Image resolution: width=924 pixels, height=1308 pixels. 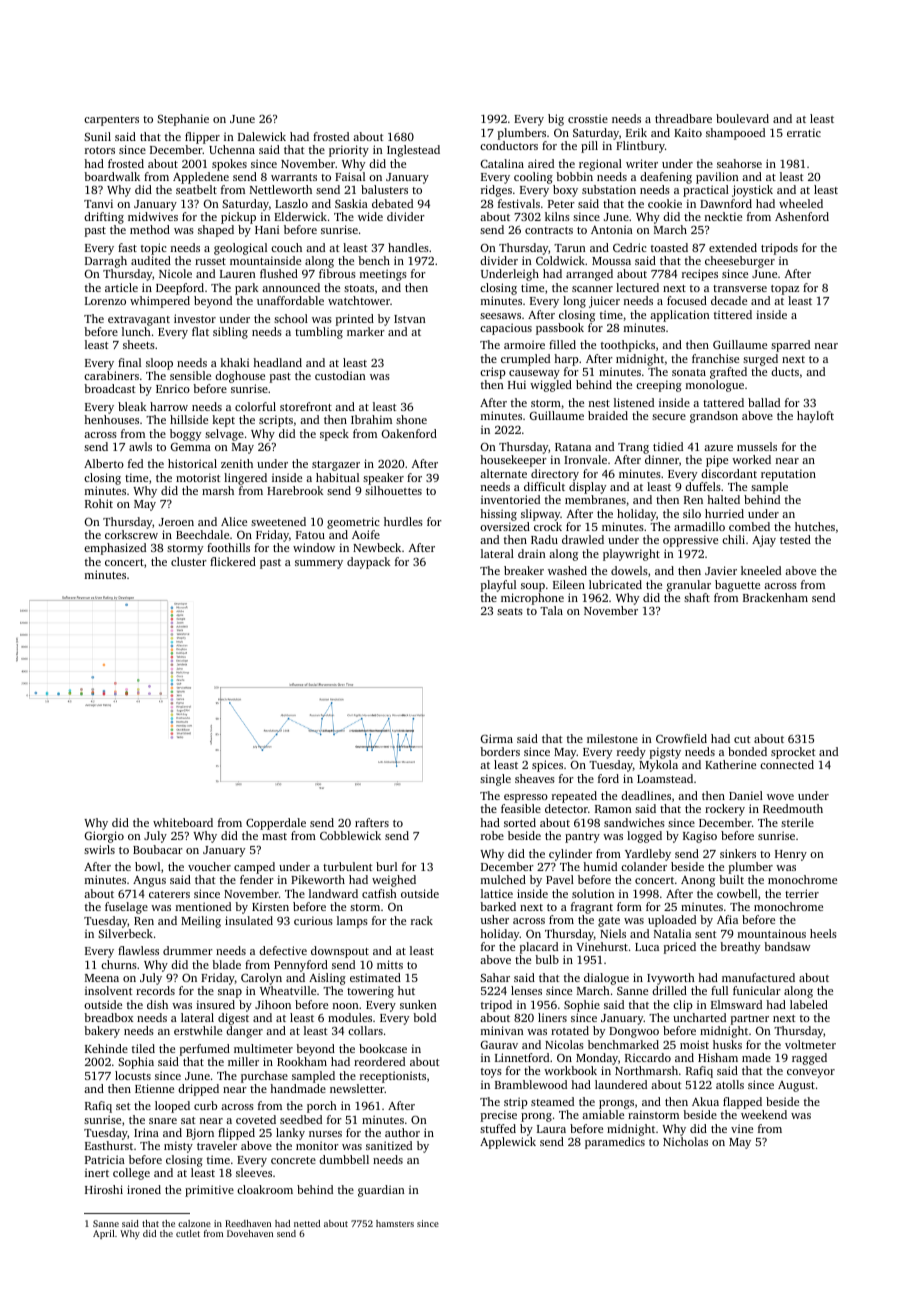 What do you see at coordinates (556, 120) in the screenshot?
I see `big` at bounding box center [556, 120].
